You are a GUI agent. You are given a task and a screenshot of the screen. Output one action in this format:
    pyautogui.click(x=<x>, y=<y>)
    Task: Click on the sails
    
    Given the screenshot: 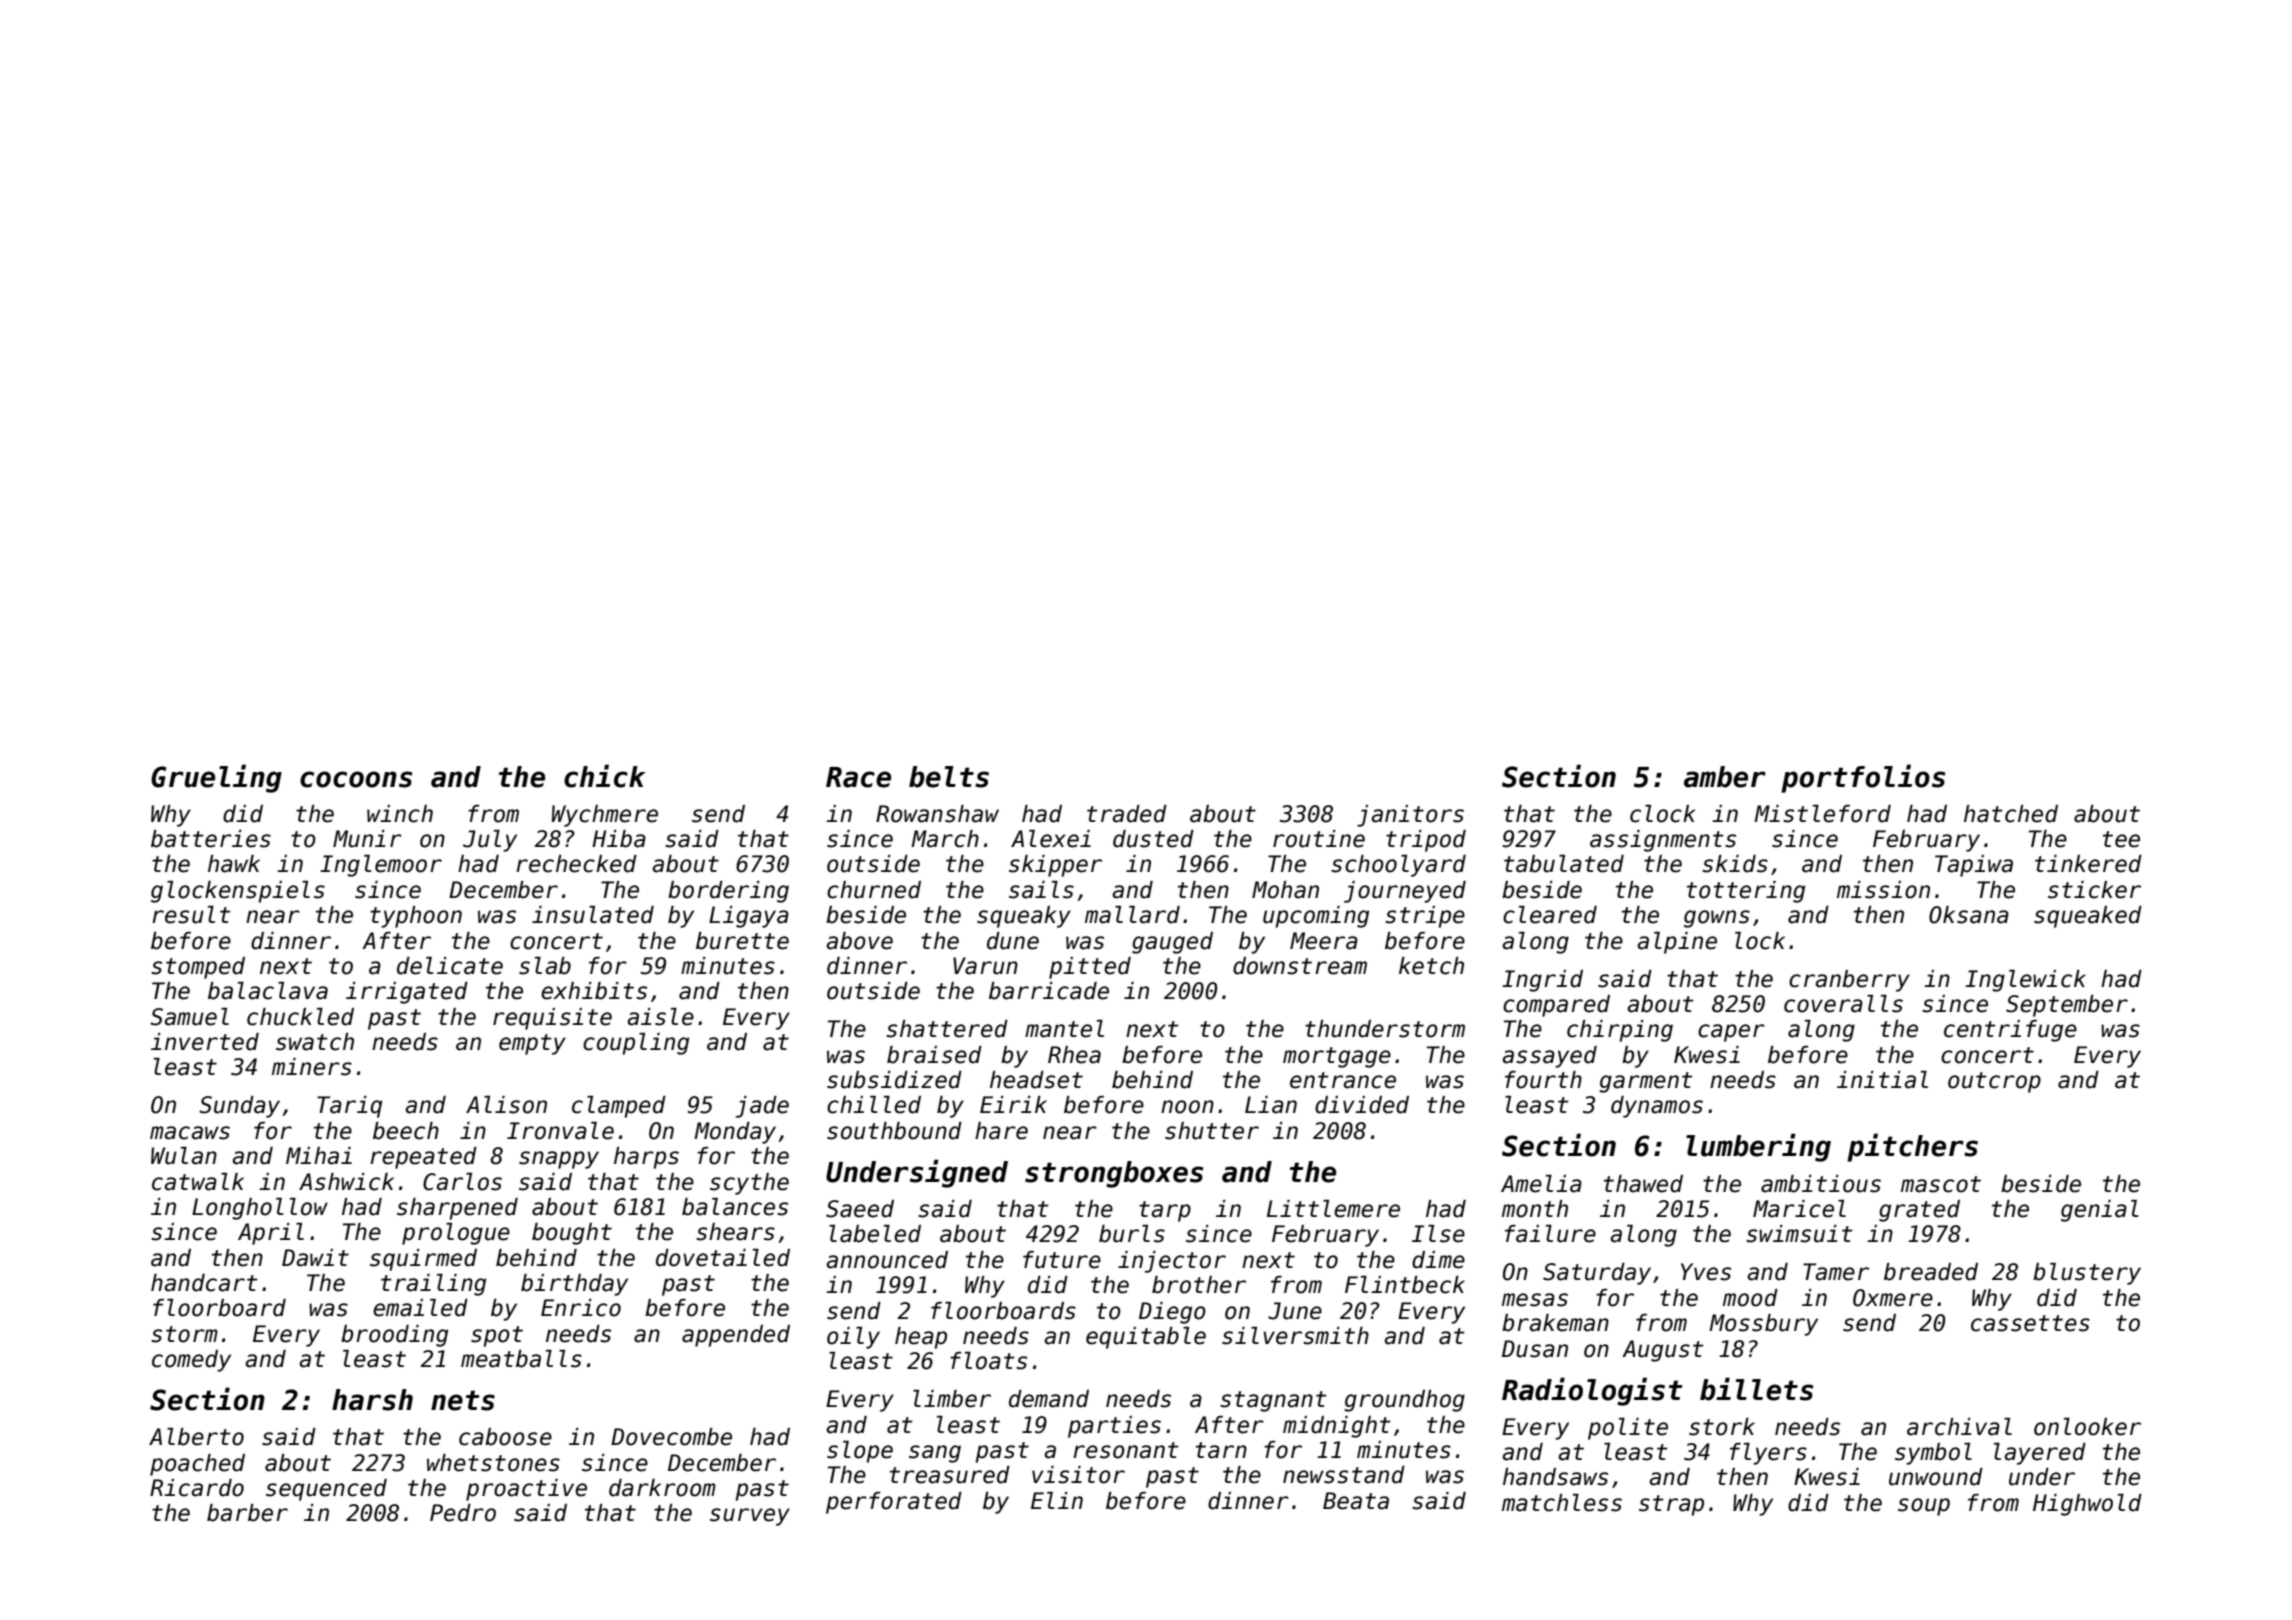 What is the action you would take?
    pyautogui.click(x=1041, y=890)
